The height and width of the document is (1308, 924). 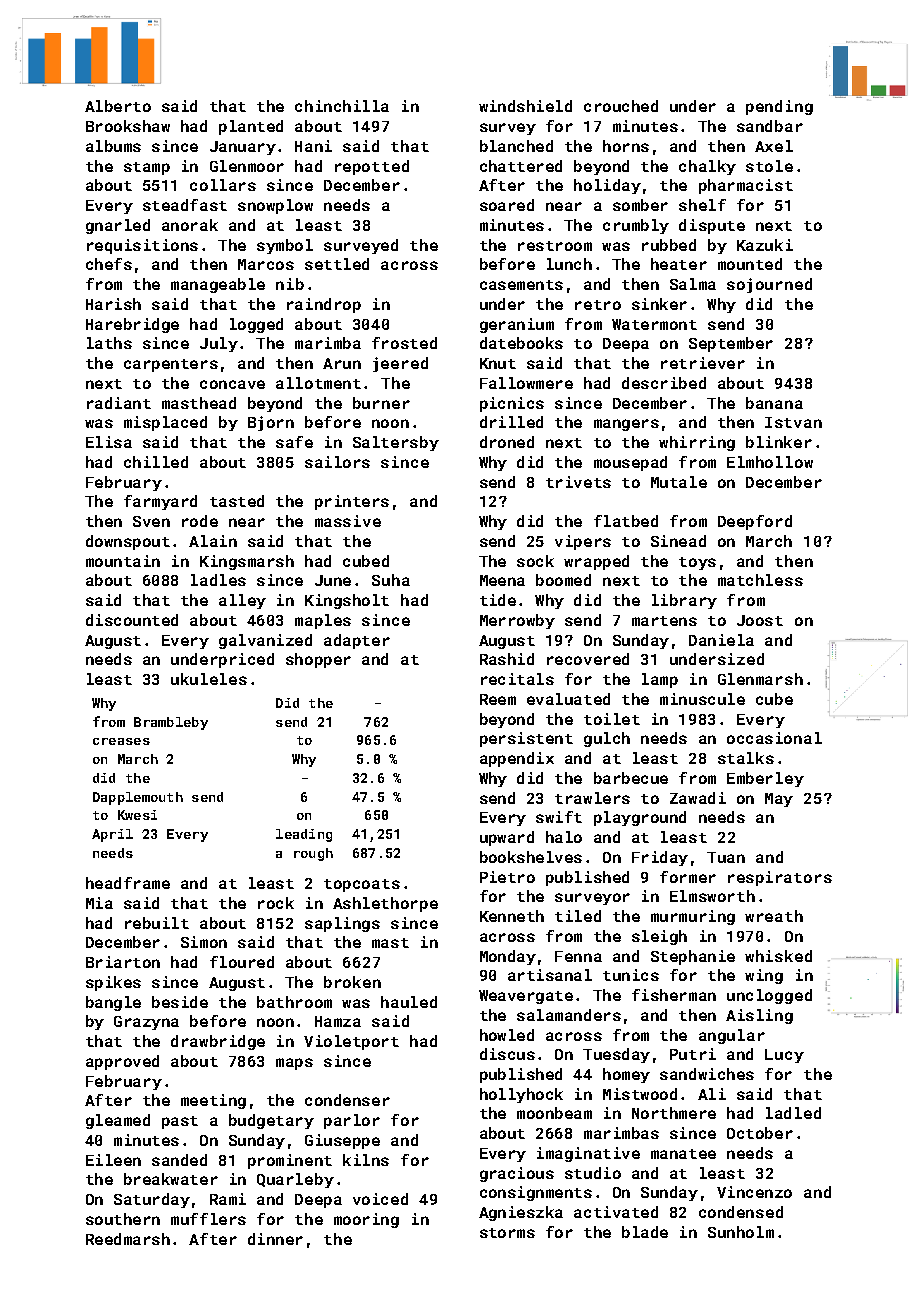 I want to click on ladled, so click(x=793, y=1113).
